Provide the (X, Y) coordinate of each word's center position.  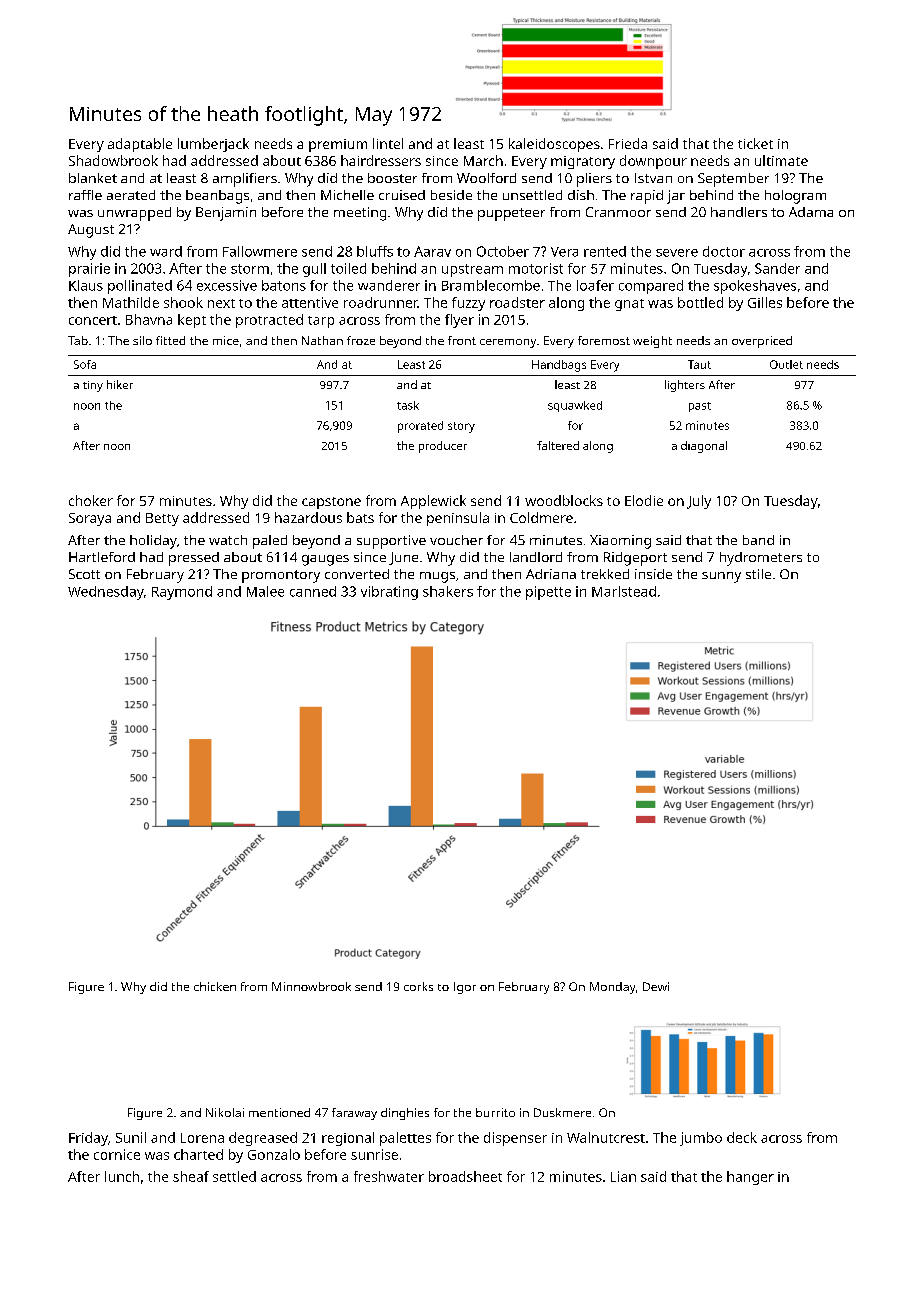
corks (418, 986)
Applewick (433, 502)
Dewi (656, 986)
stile (758, 574)
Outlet (786, 364)
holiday (153, 542)
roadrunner (381, 302)
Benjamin (226, 214)
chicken (215, 986)
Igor (465, 988)
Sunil (131, 1137)
